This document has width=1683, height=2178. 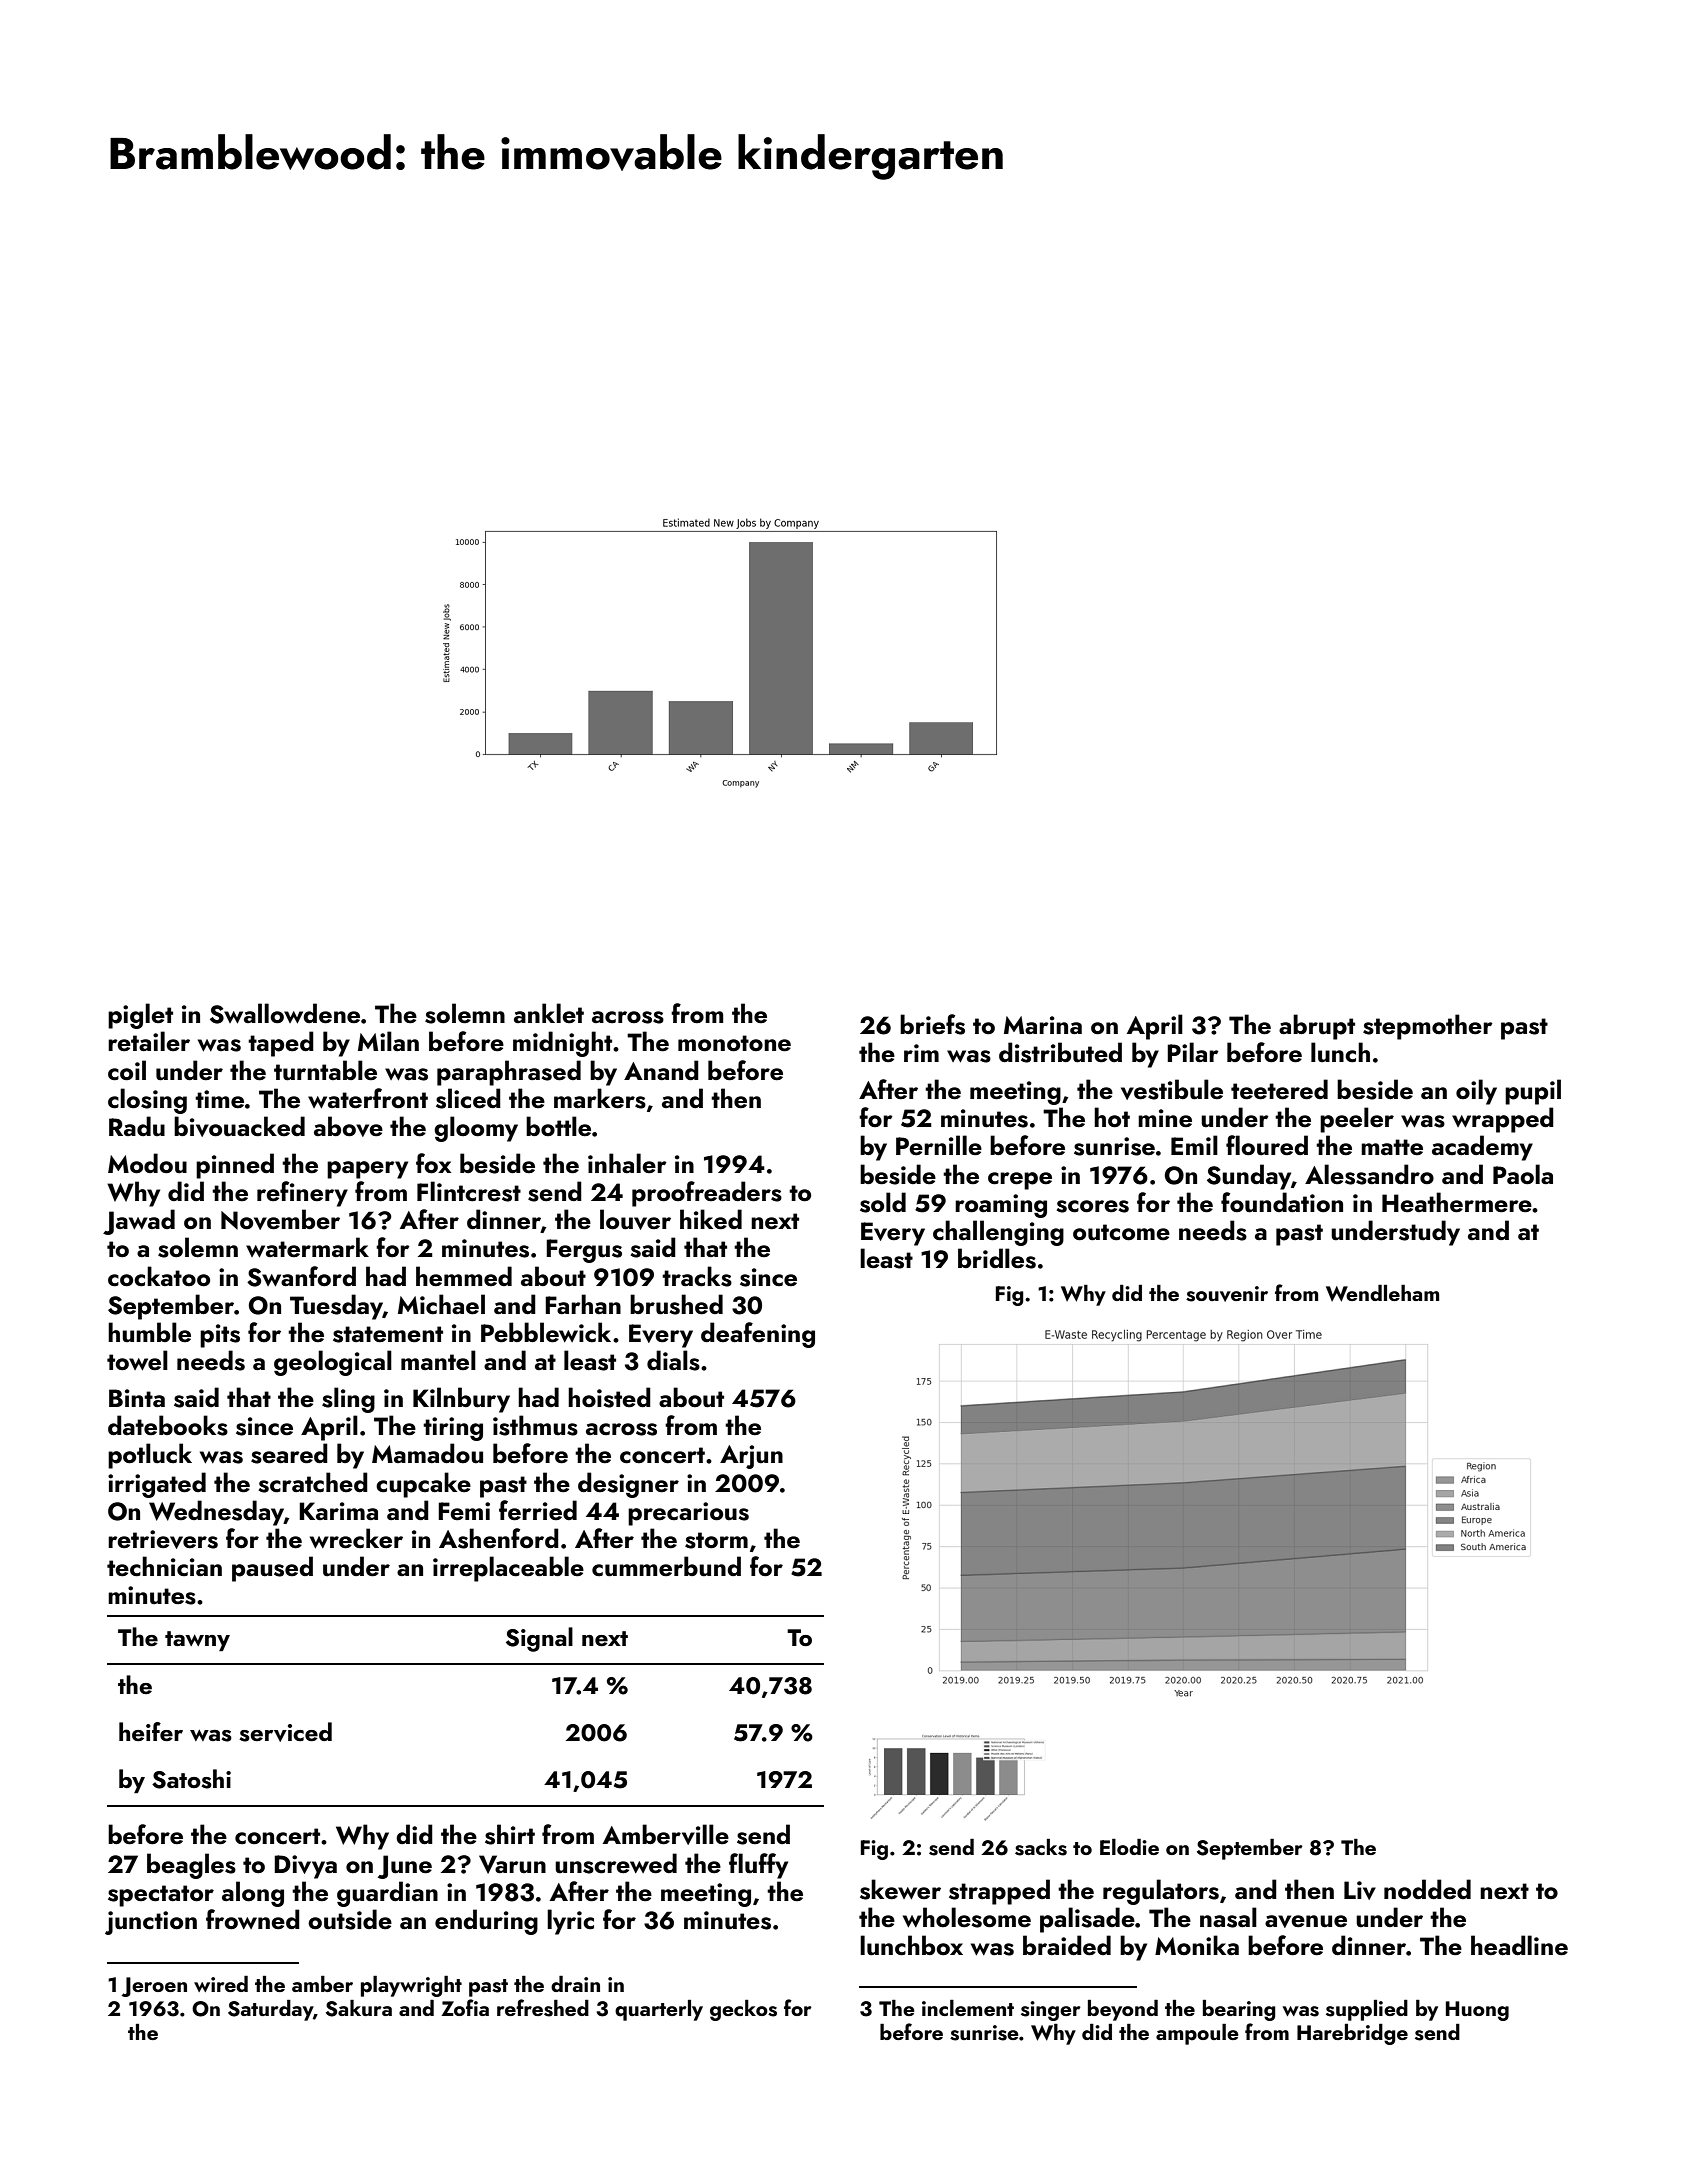 What do you see at coordinates (285, 1013) in the document?
I see `Swallowdene` at bounding box center [285, 1013].
